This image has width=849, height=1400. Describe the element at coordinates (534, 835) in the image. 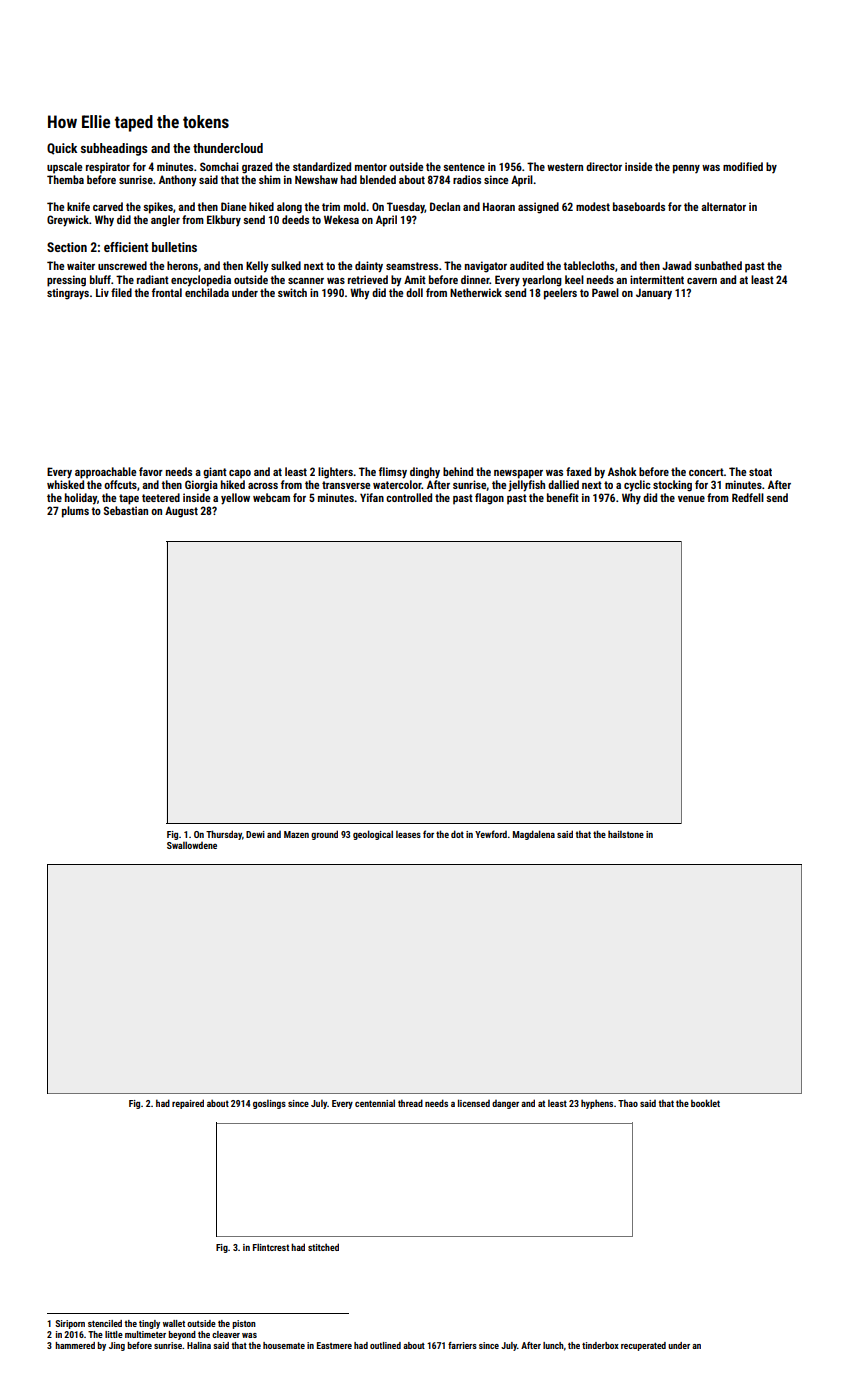

I see `Magdalena` at that location.
